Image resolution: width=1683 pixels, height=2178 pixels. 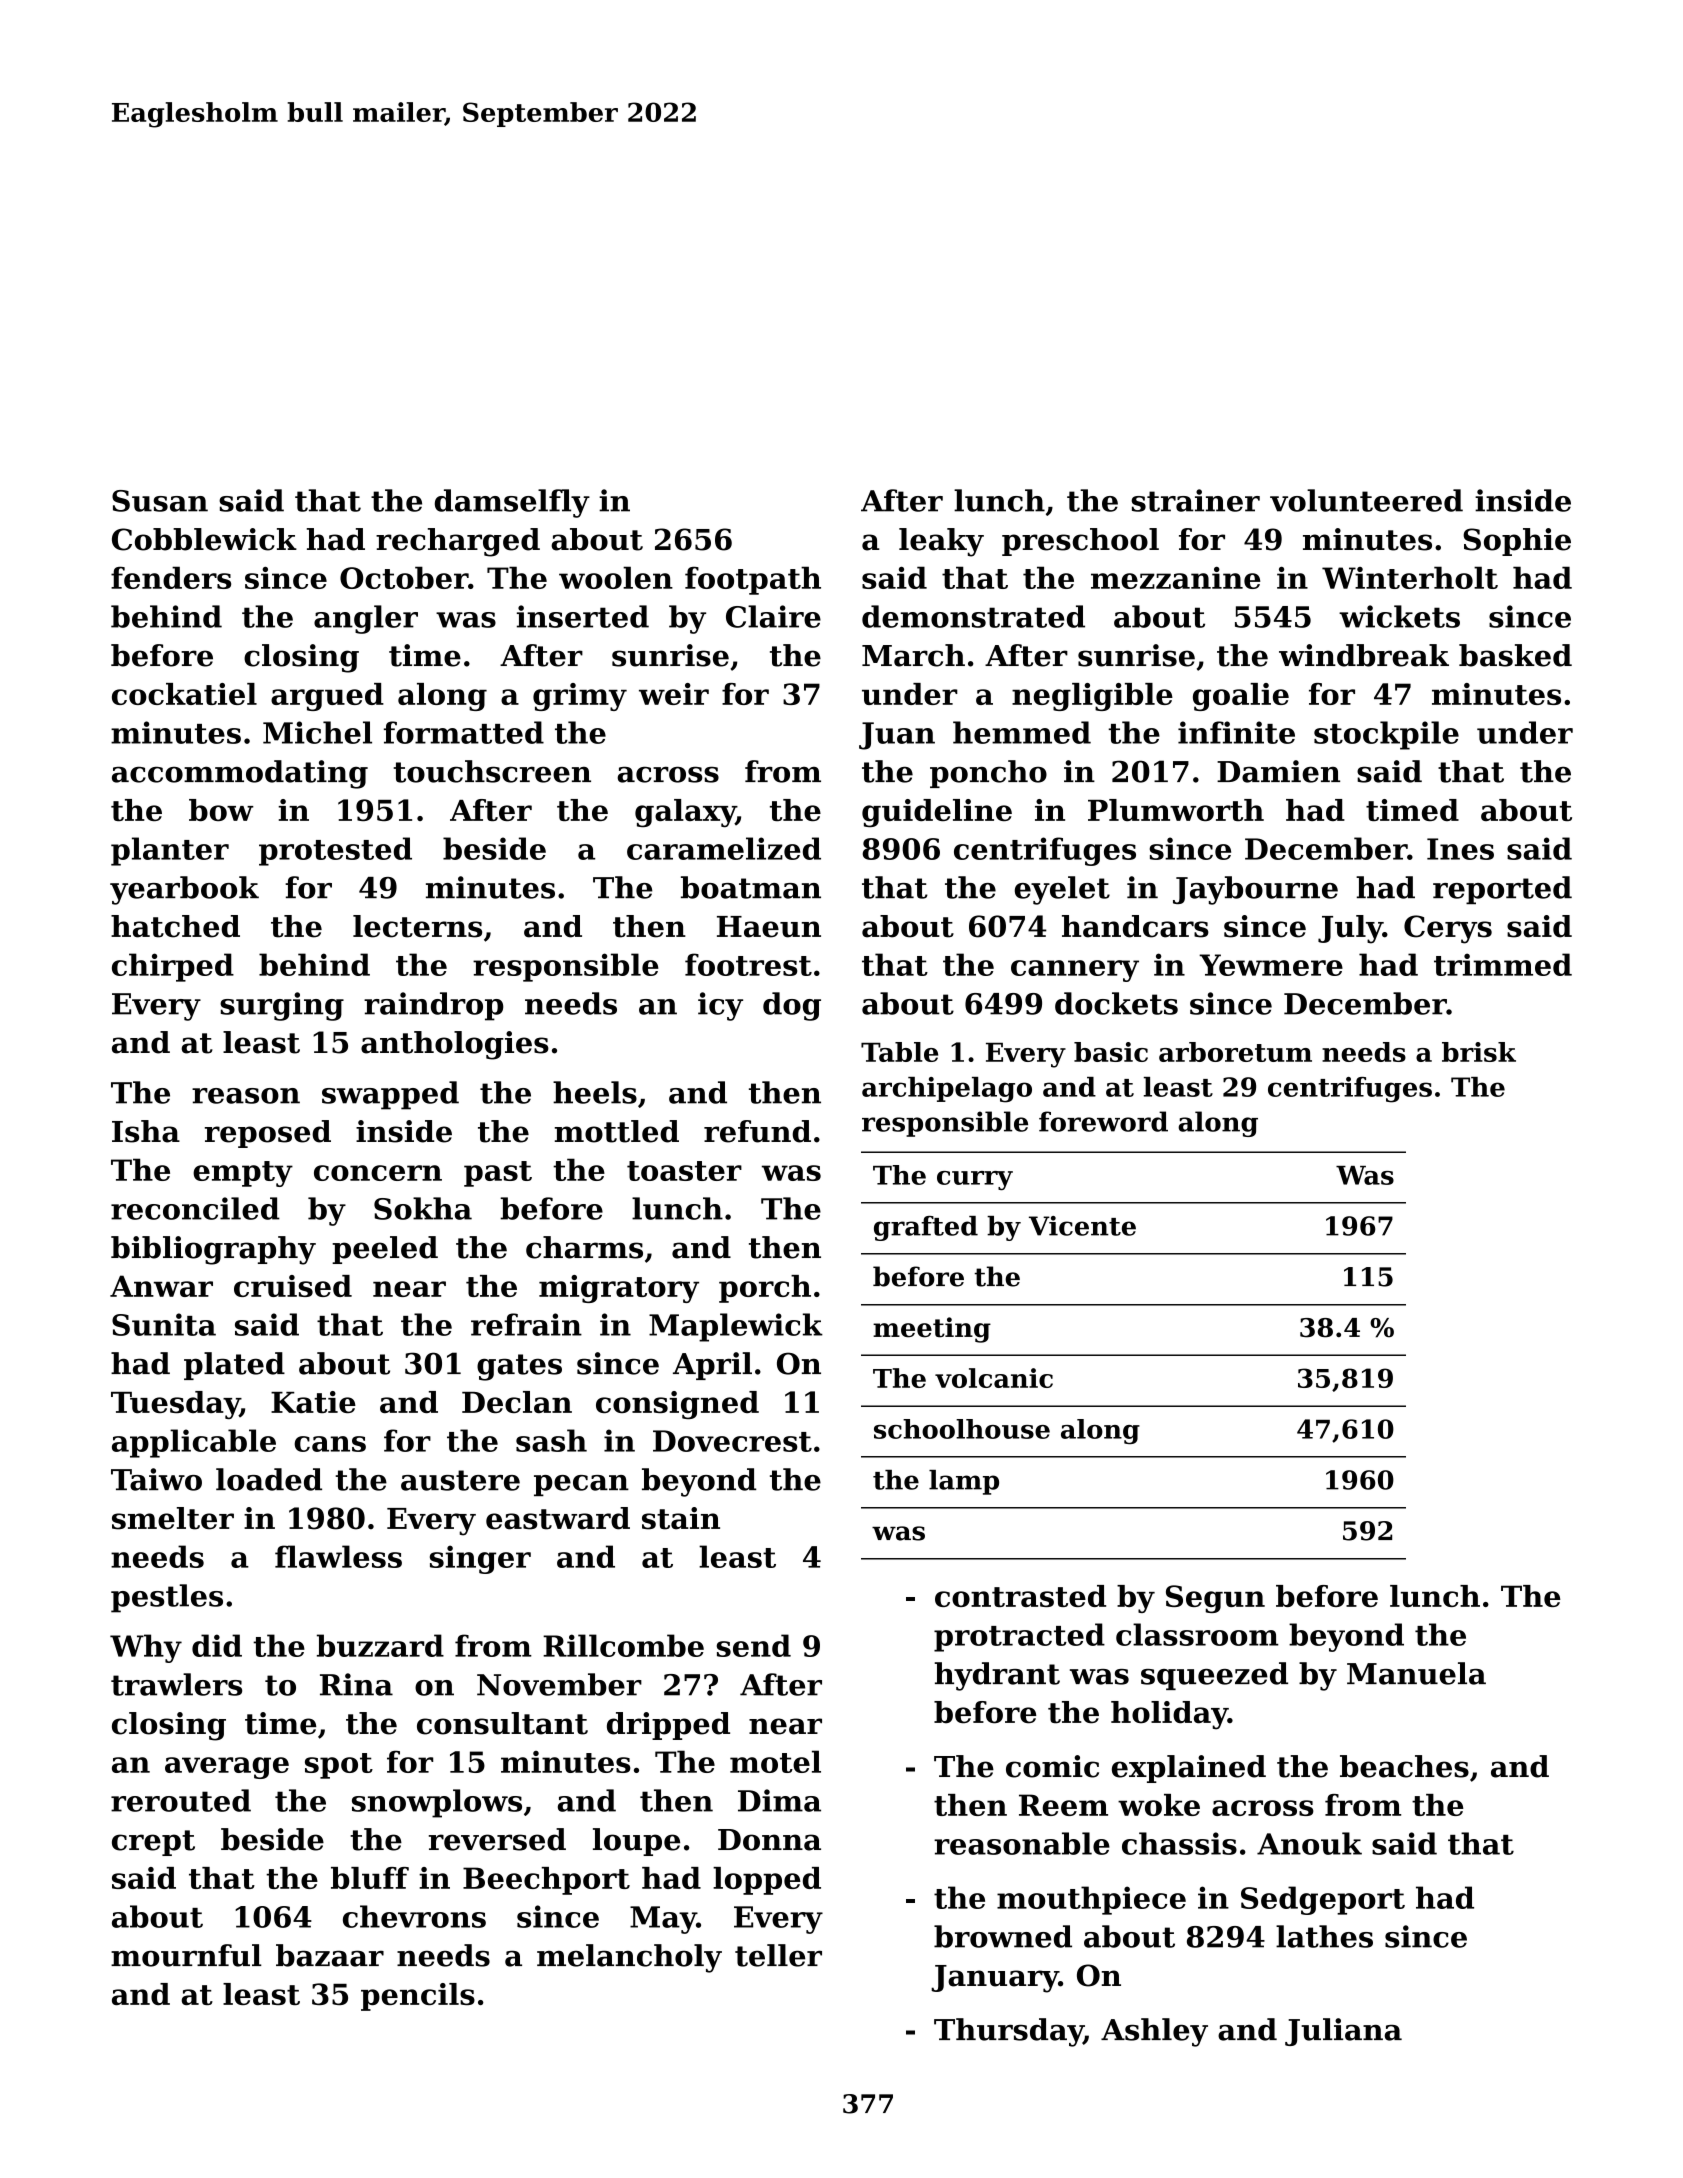 I want to click on October, so click(x=404, y=577).
